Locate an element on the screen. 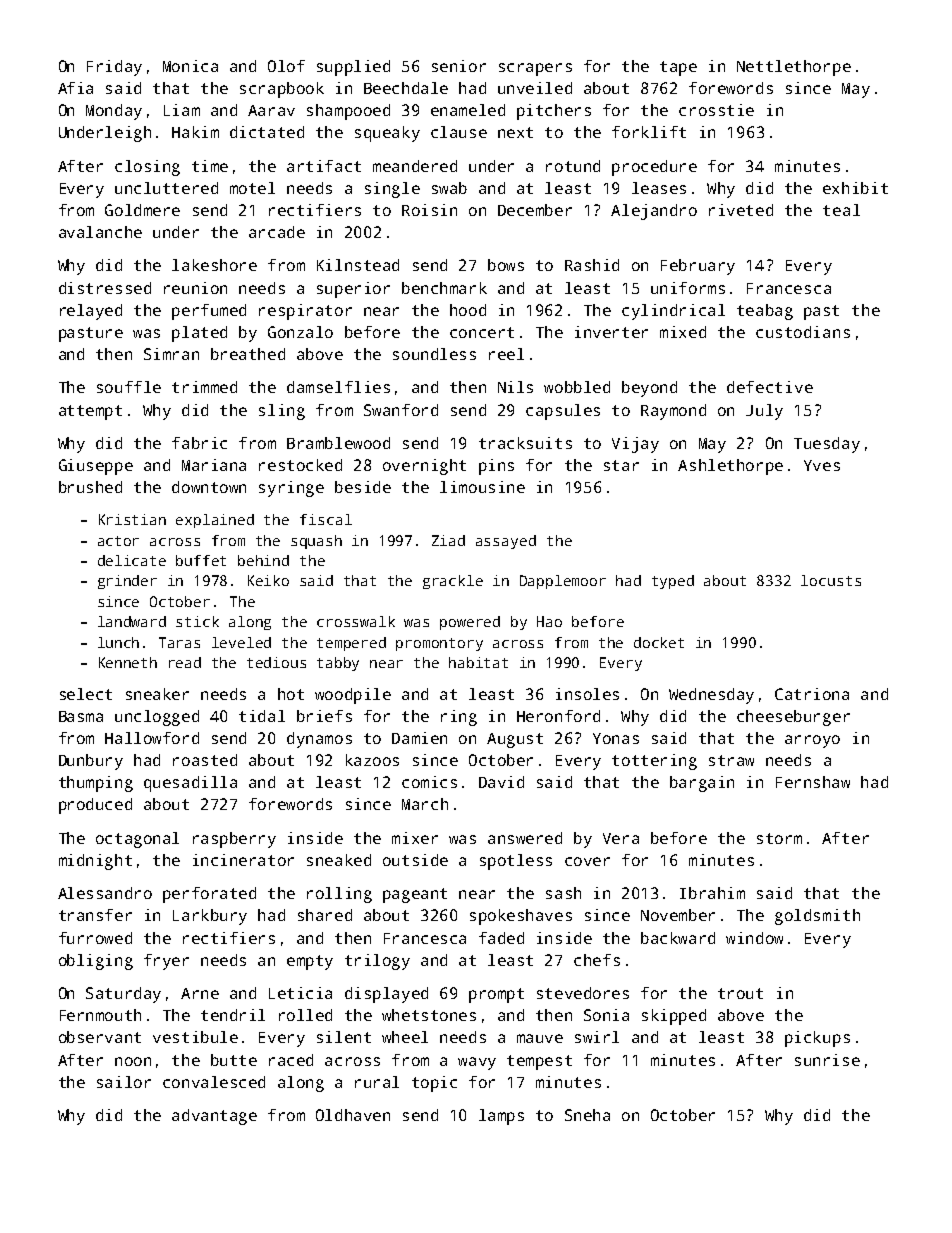 The width and height of the screenshot is (952, 1233). supplied is located at coordinates (353, 68).
